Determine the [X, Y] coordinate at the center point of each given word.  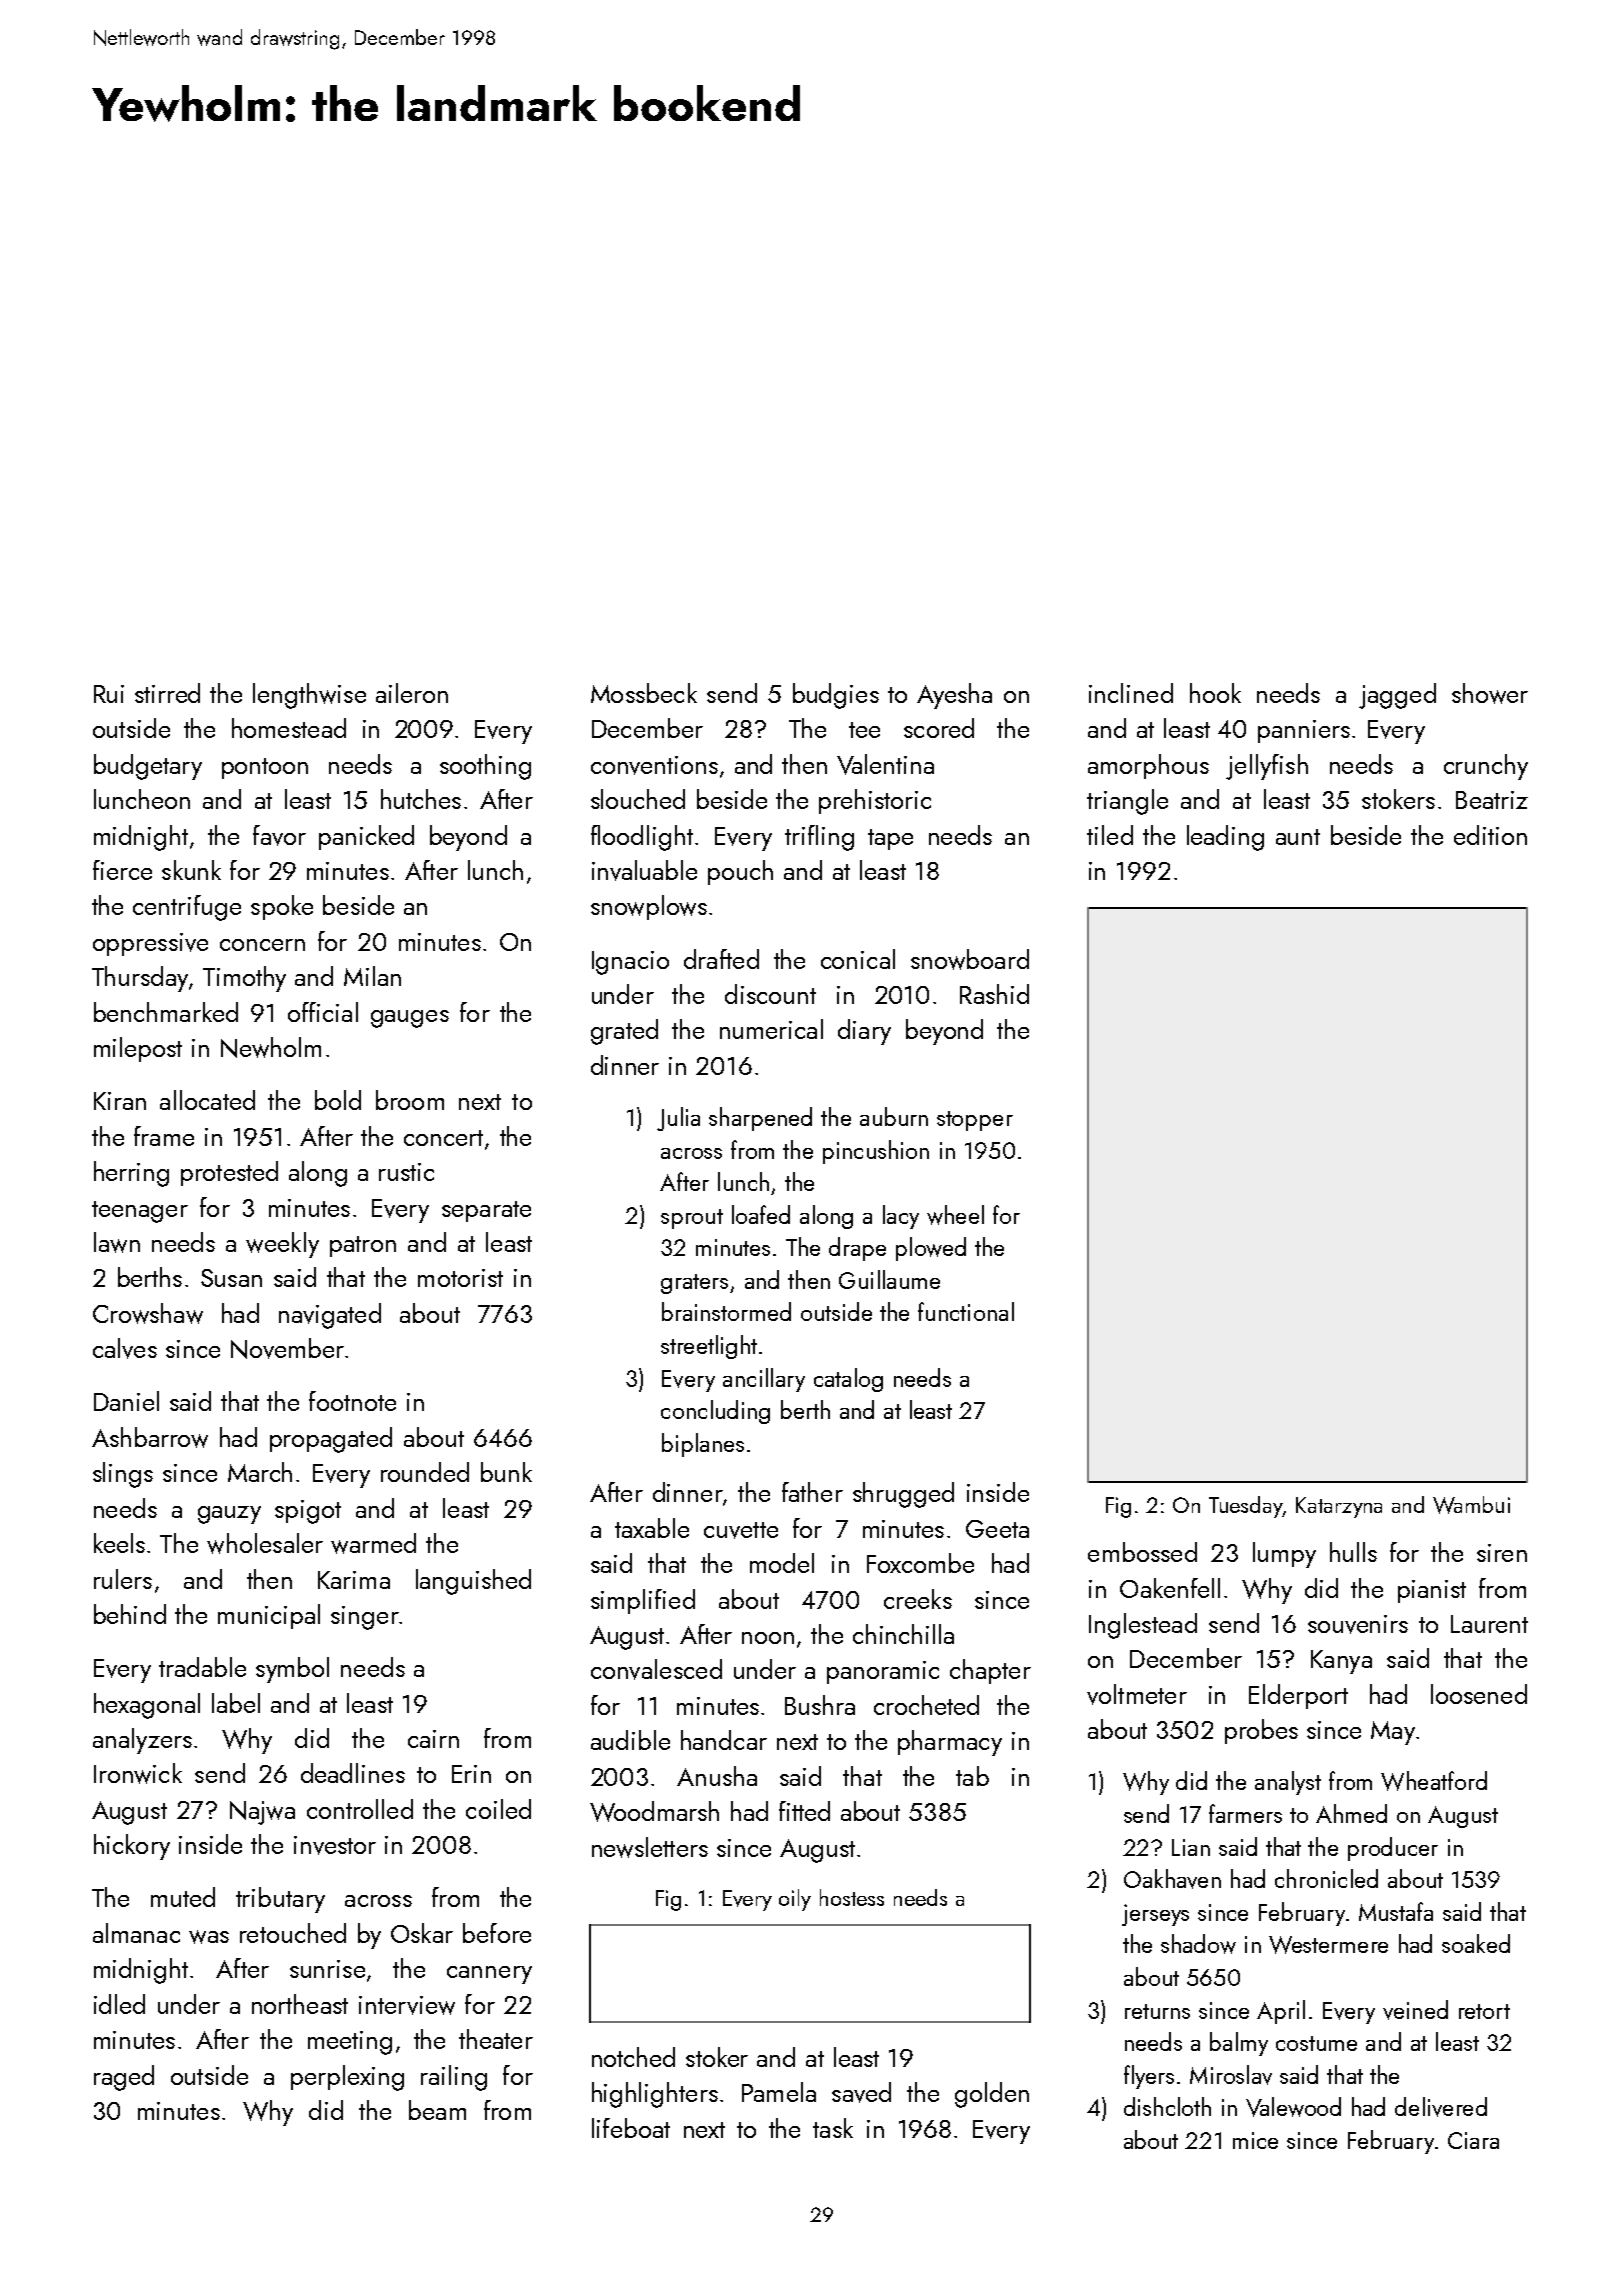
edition [1490, 835]
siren [1502, 1553]
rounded [425, 1472]
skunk [191, 870]
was [209, 1937]
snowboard [970, 959]
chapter [990, 1671]
